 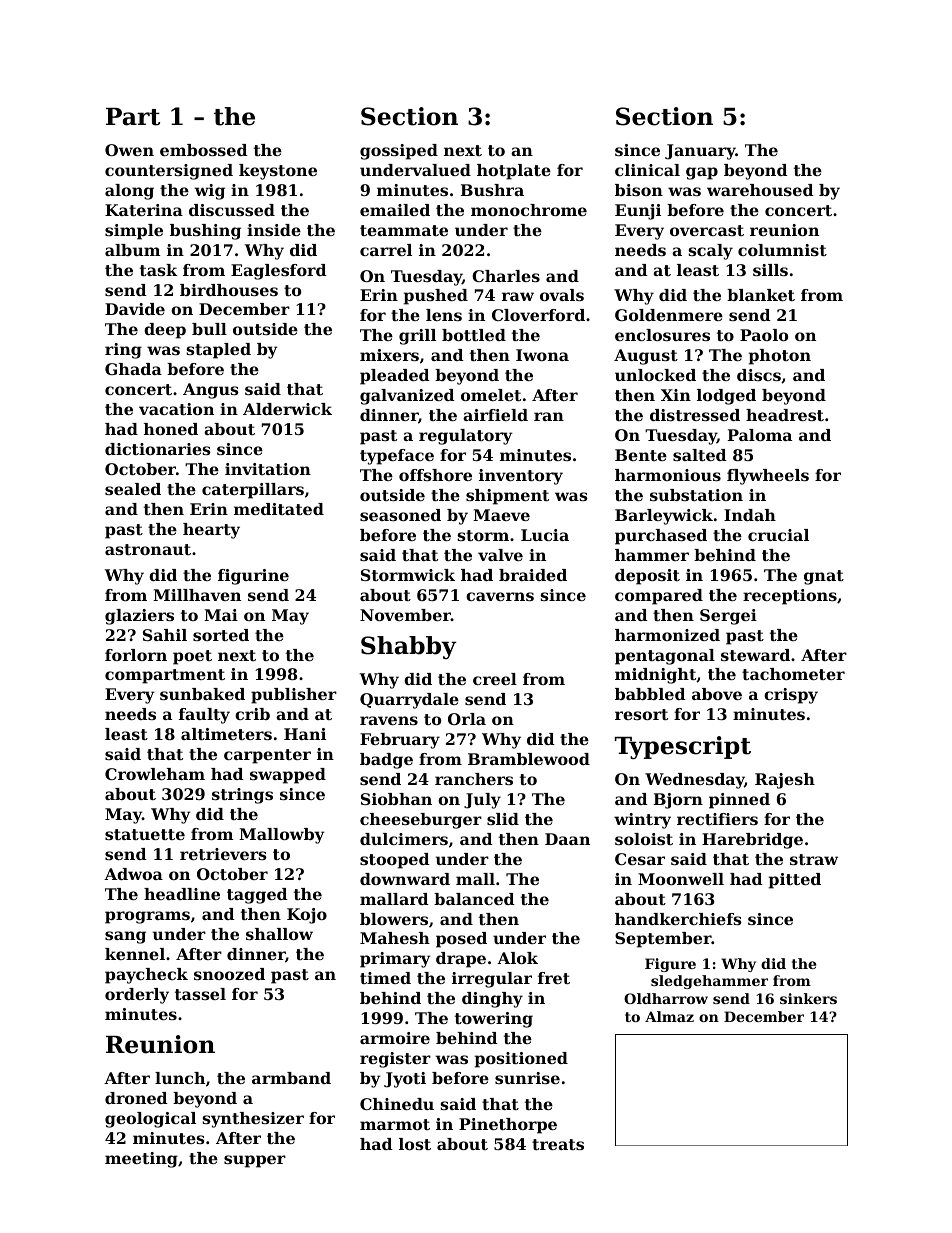 I want to click on Maeve, so click(x=501, y=515).
